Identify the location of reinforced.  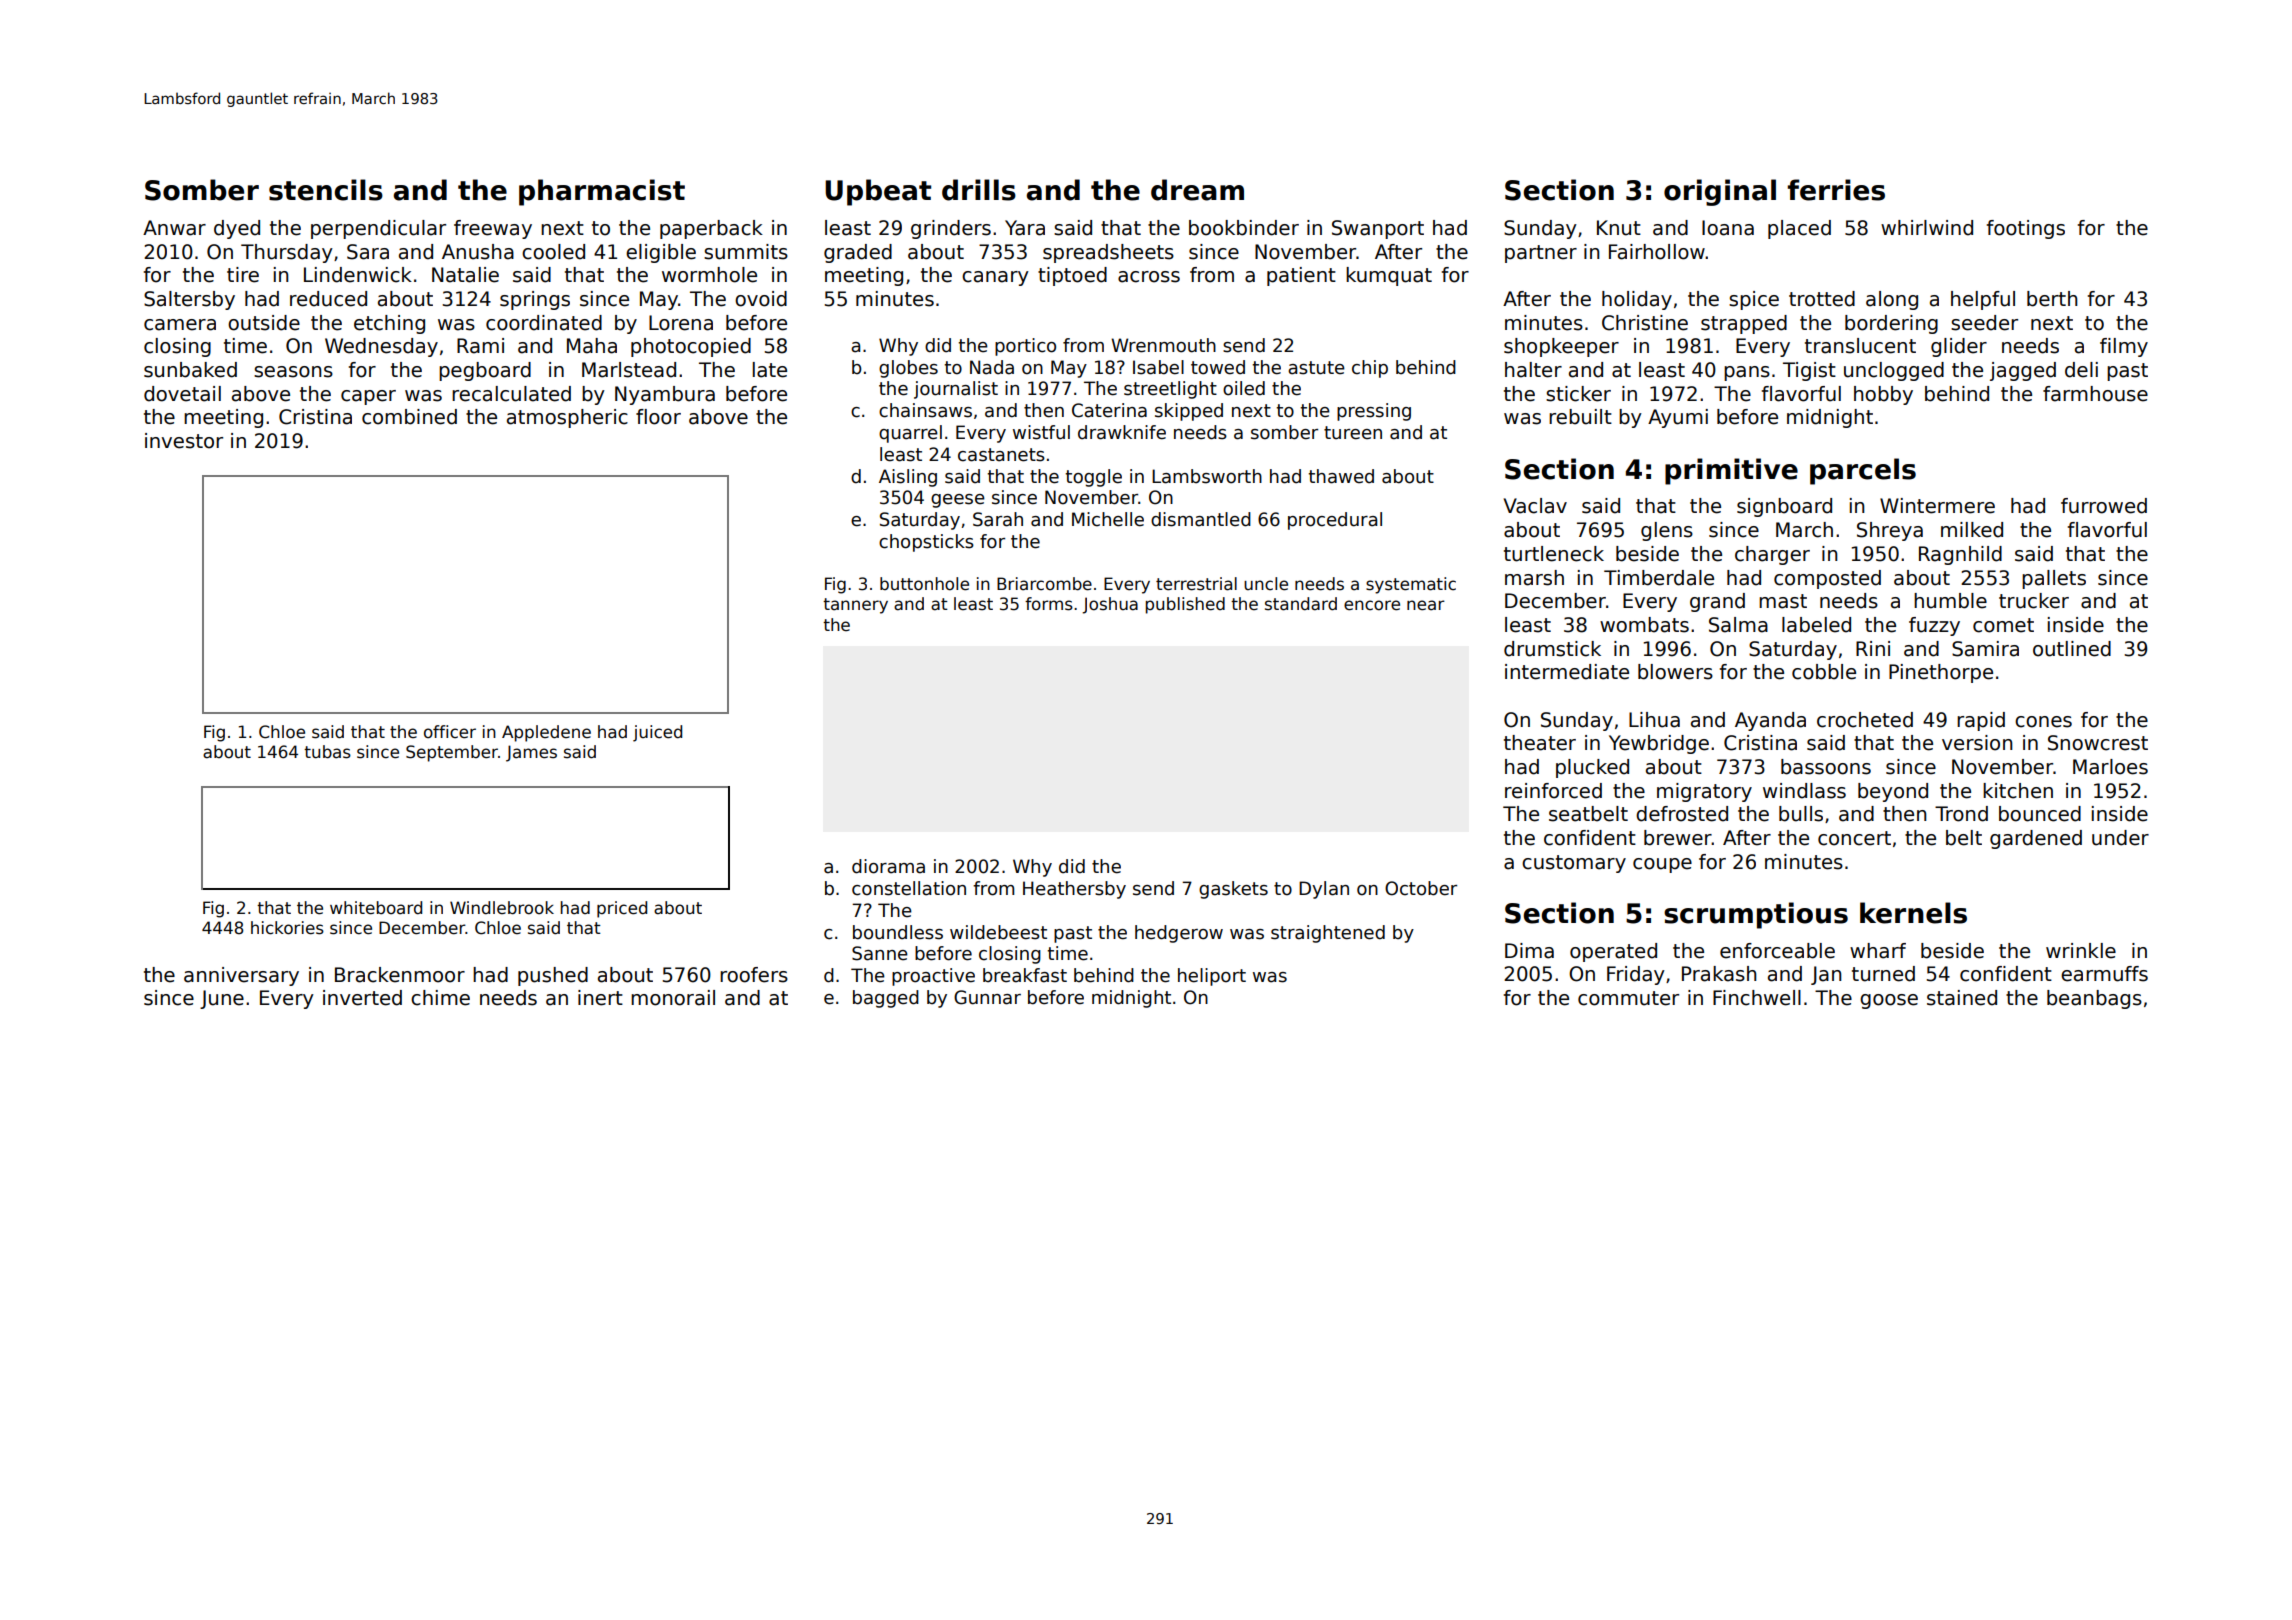
(1553, 791).
